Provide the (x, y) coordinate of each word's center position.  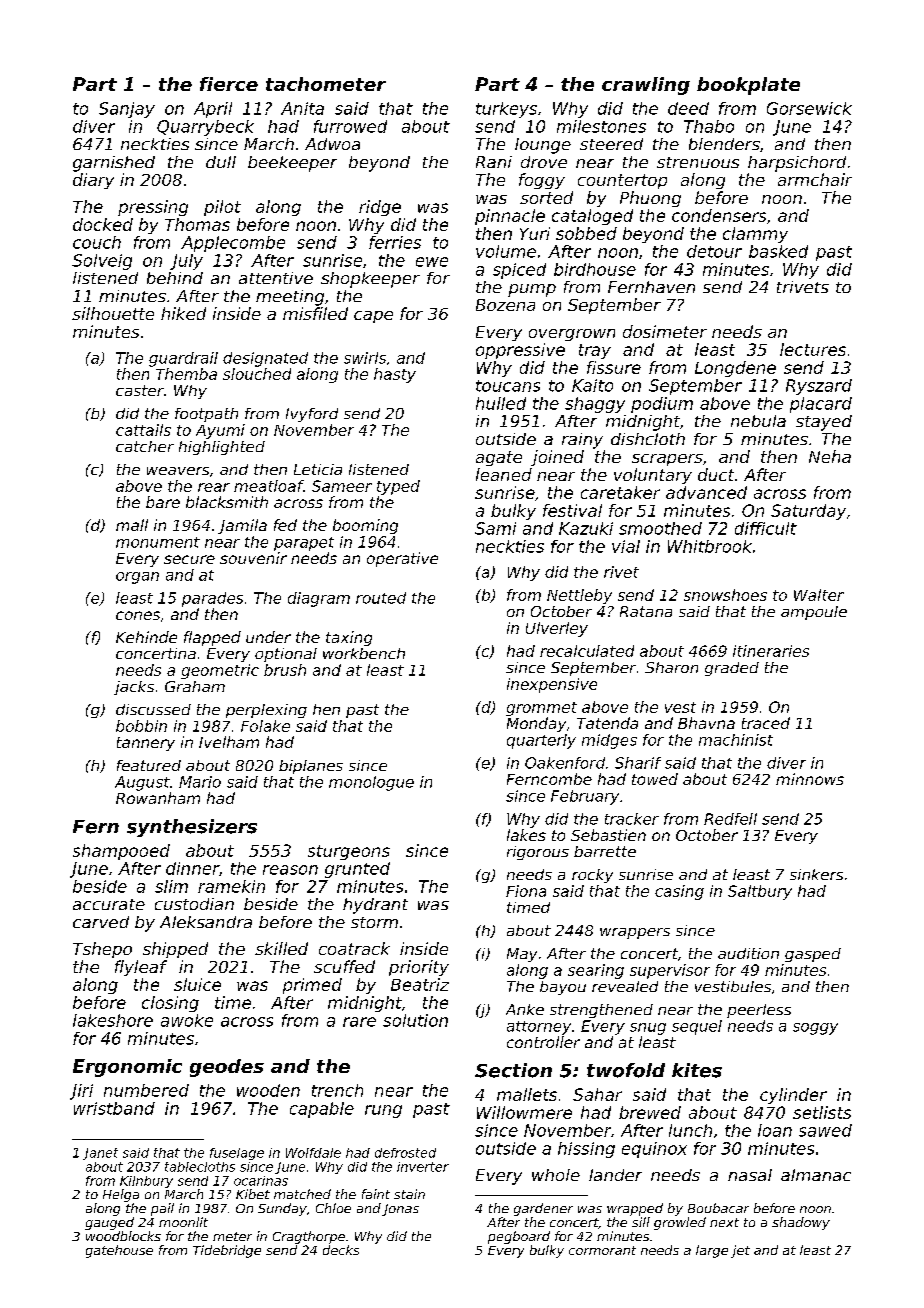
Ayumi (220, 431)
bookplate (748, 86)
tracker (632, 819)
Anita (302, 108)
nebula (758, 421)
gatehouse (119, 1251)
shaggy (595, 405)
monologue (371, 783)
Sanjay (127, 110)
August (142, 783)
